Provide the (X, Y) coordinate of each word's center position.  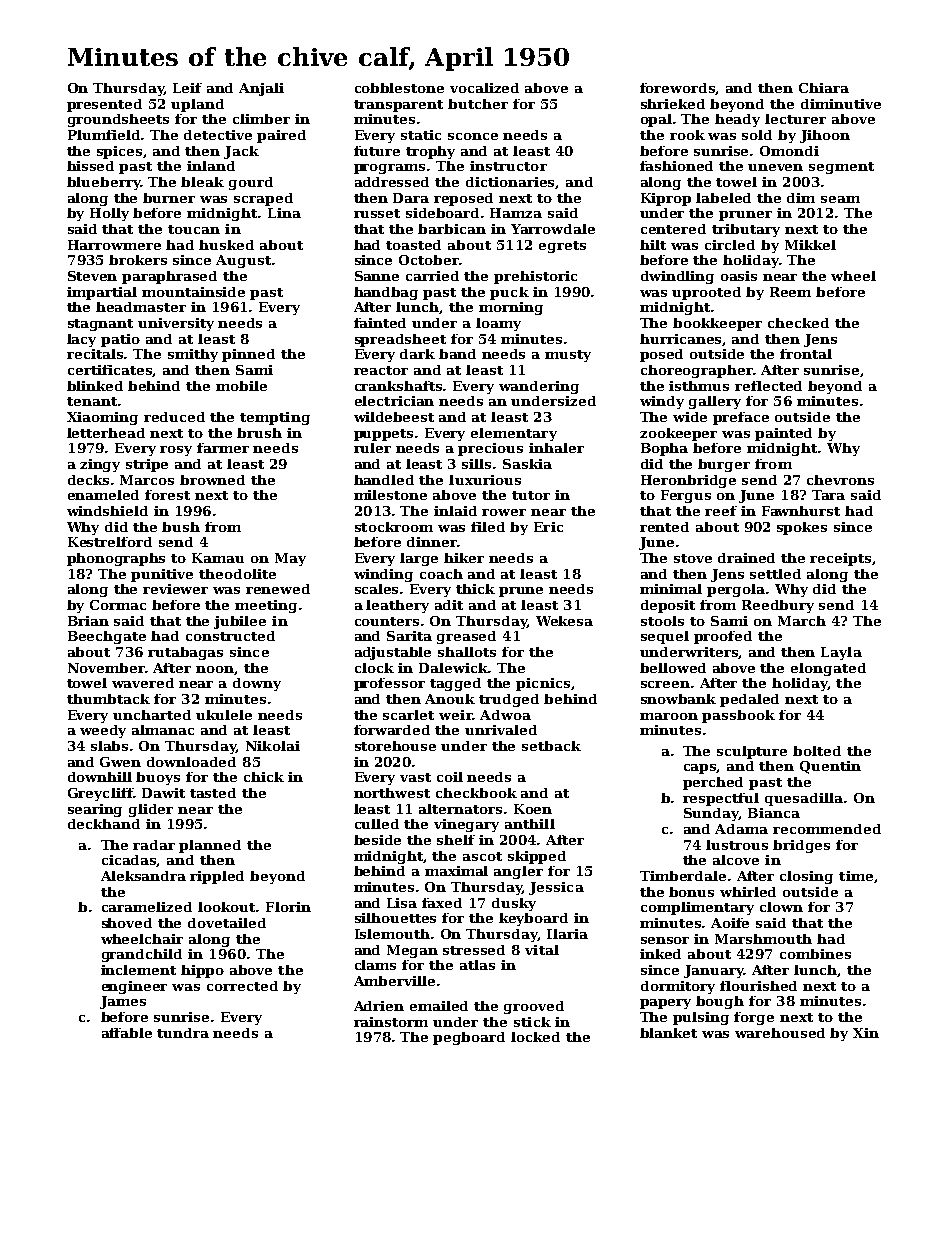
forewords (678, 89)
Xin (866, 1033)
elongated (828, 669)
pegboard (469, 1038)
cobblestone (399, 88)
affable (127, 1033)
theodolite (237, 574)
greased (466, 637)
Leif (187, 88)
